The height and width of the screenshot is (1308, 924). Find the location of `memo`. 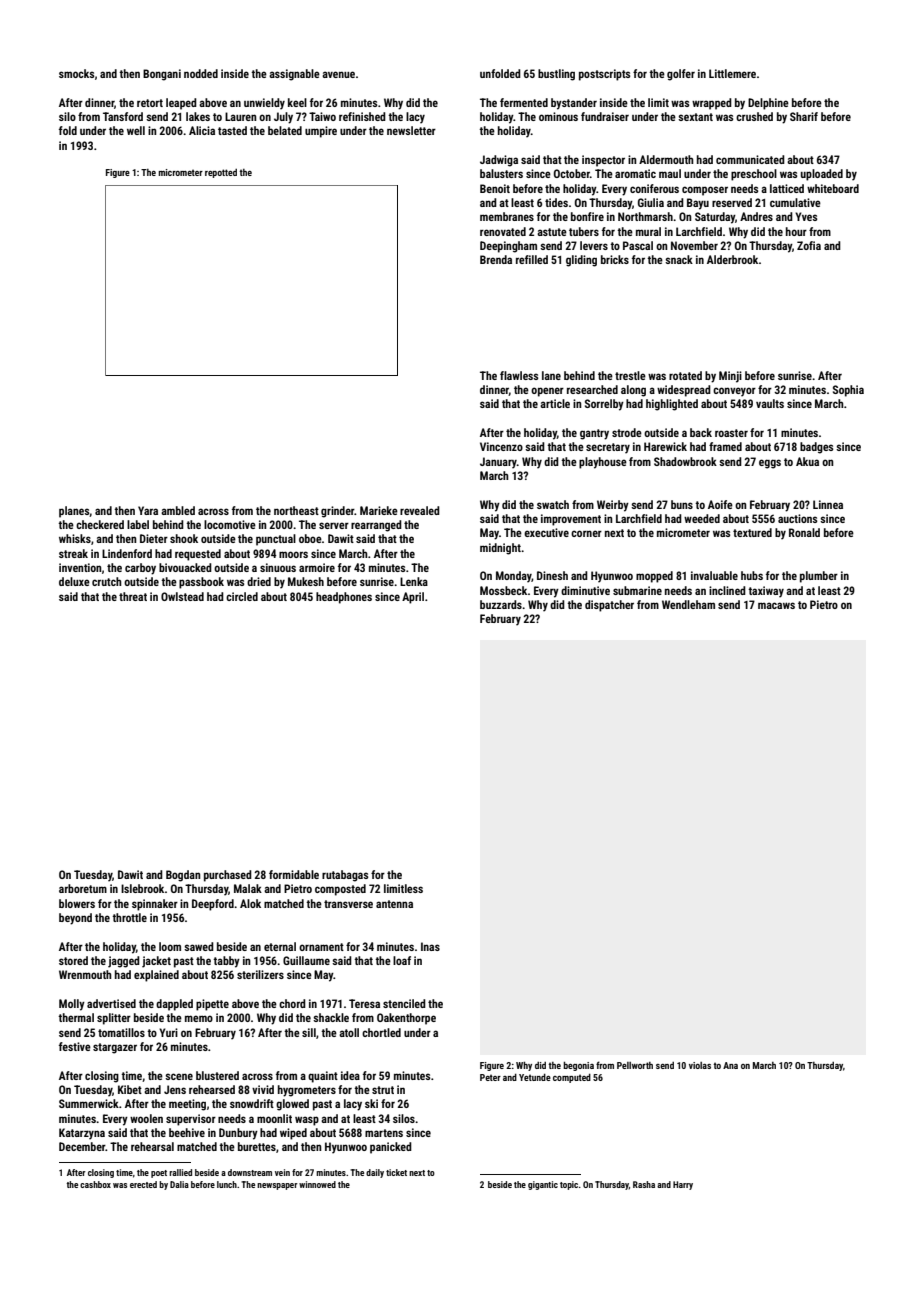

memo is located at coordinates (199, 1018).
